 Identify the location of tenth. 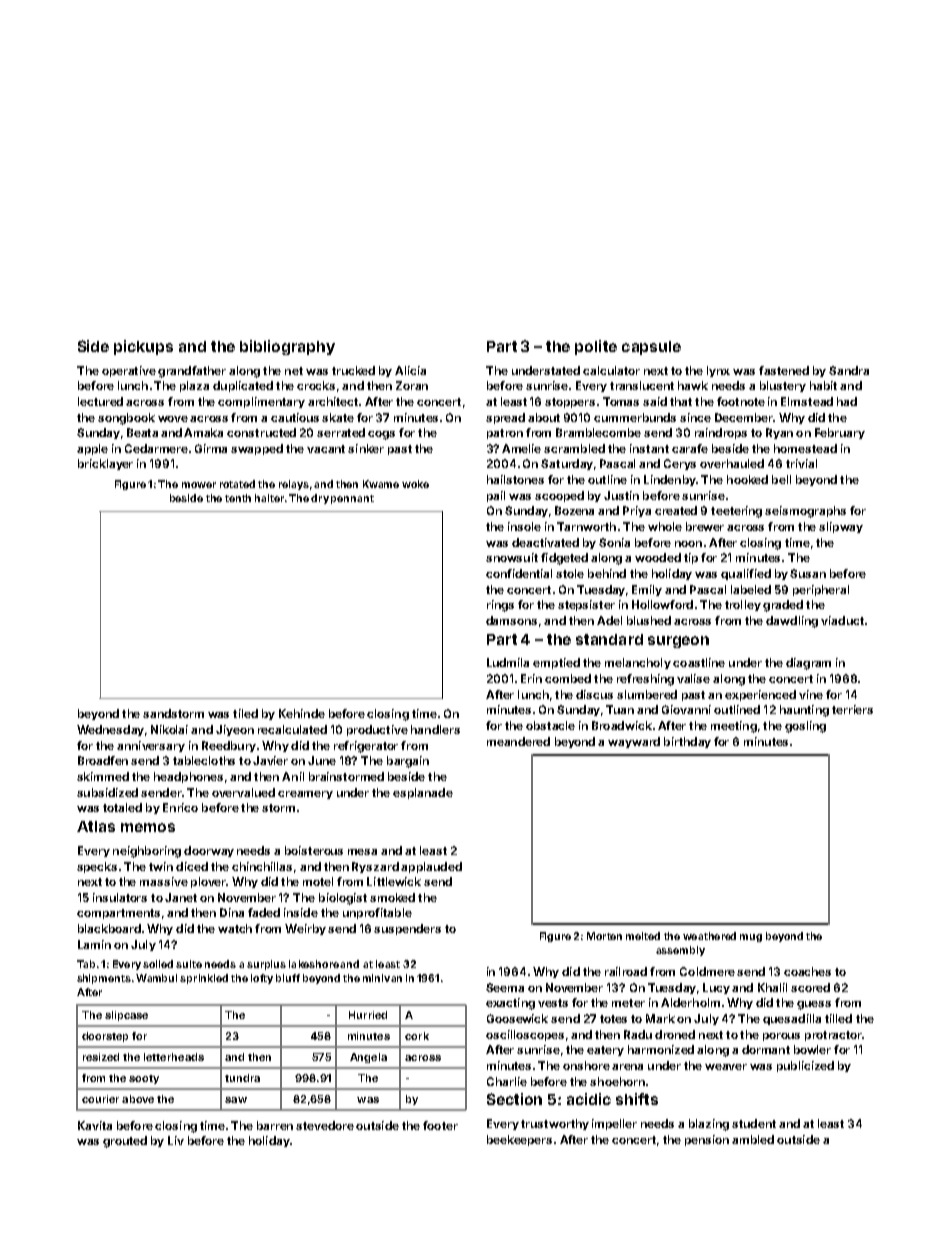
(238, 498).
